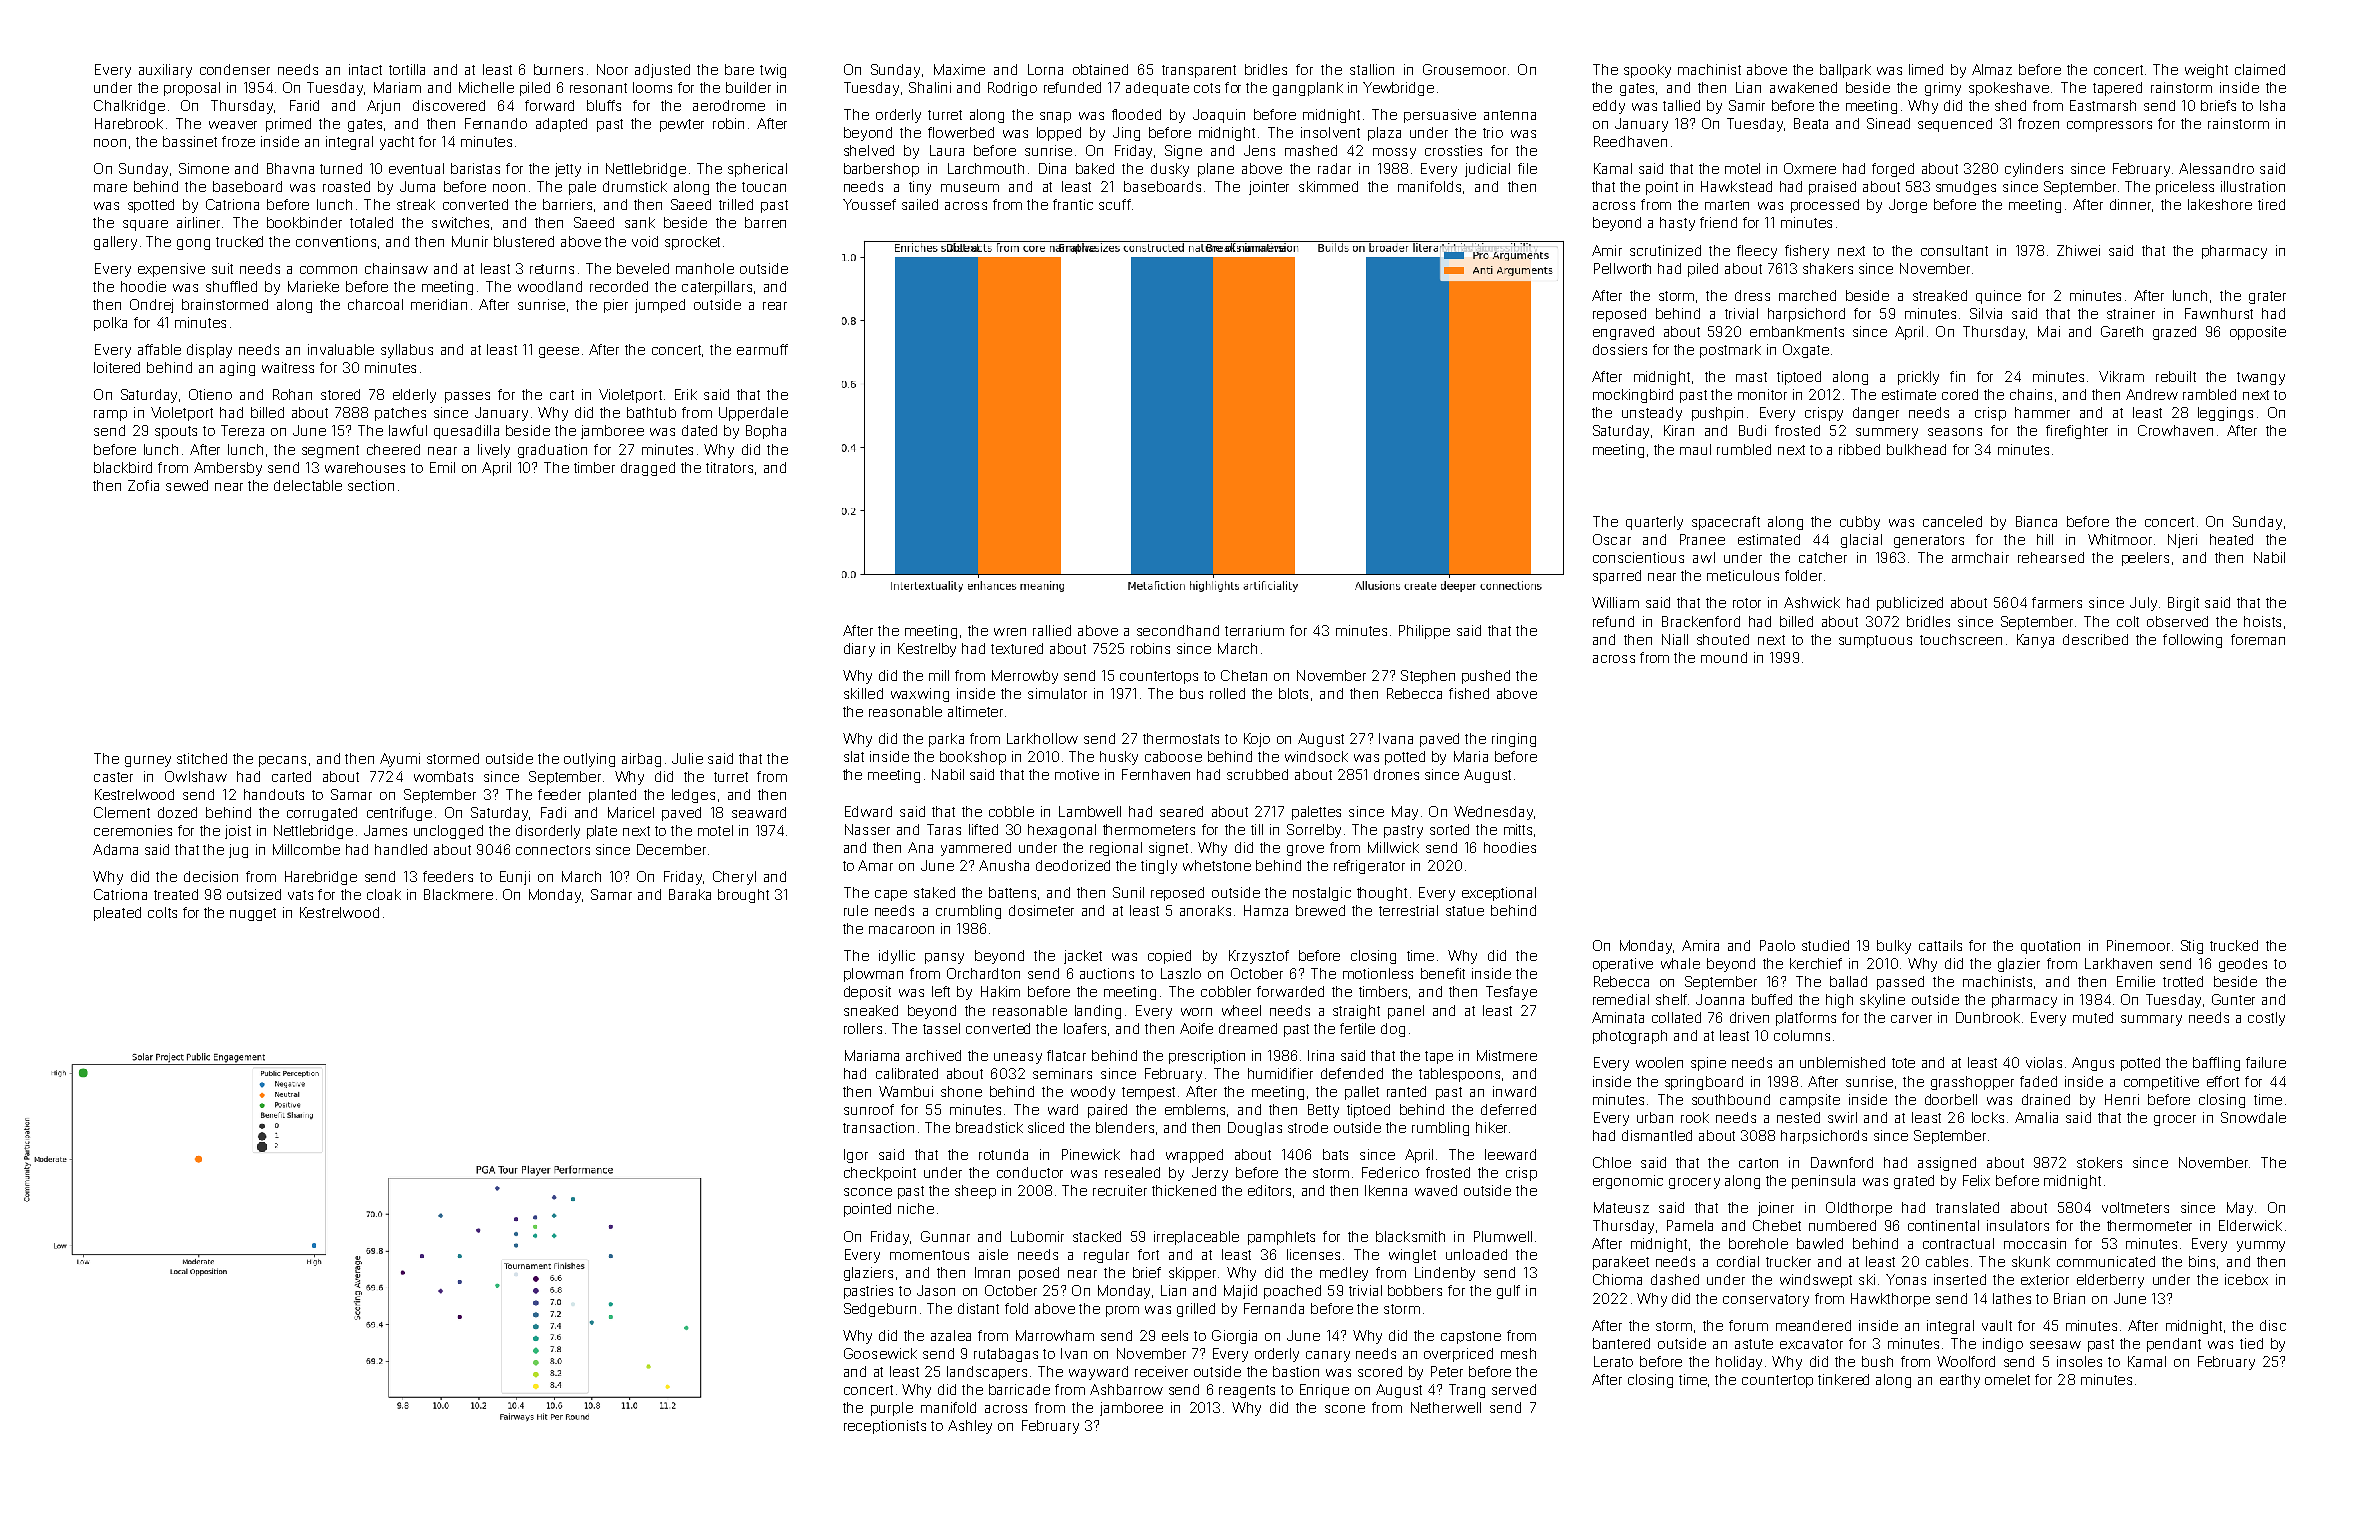 The width and height of the page is (2380, 1540). Describe the element at coordinates (885, 1427) in the page. I see `receptionists` at that location.
